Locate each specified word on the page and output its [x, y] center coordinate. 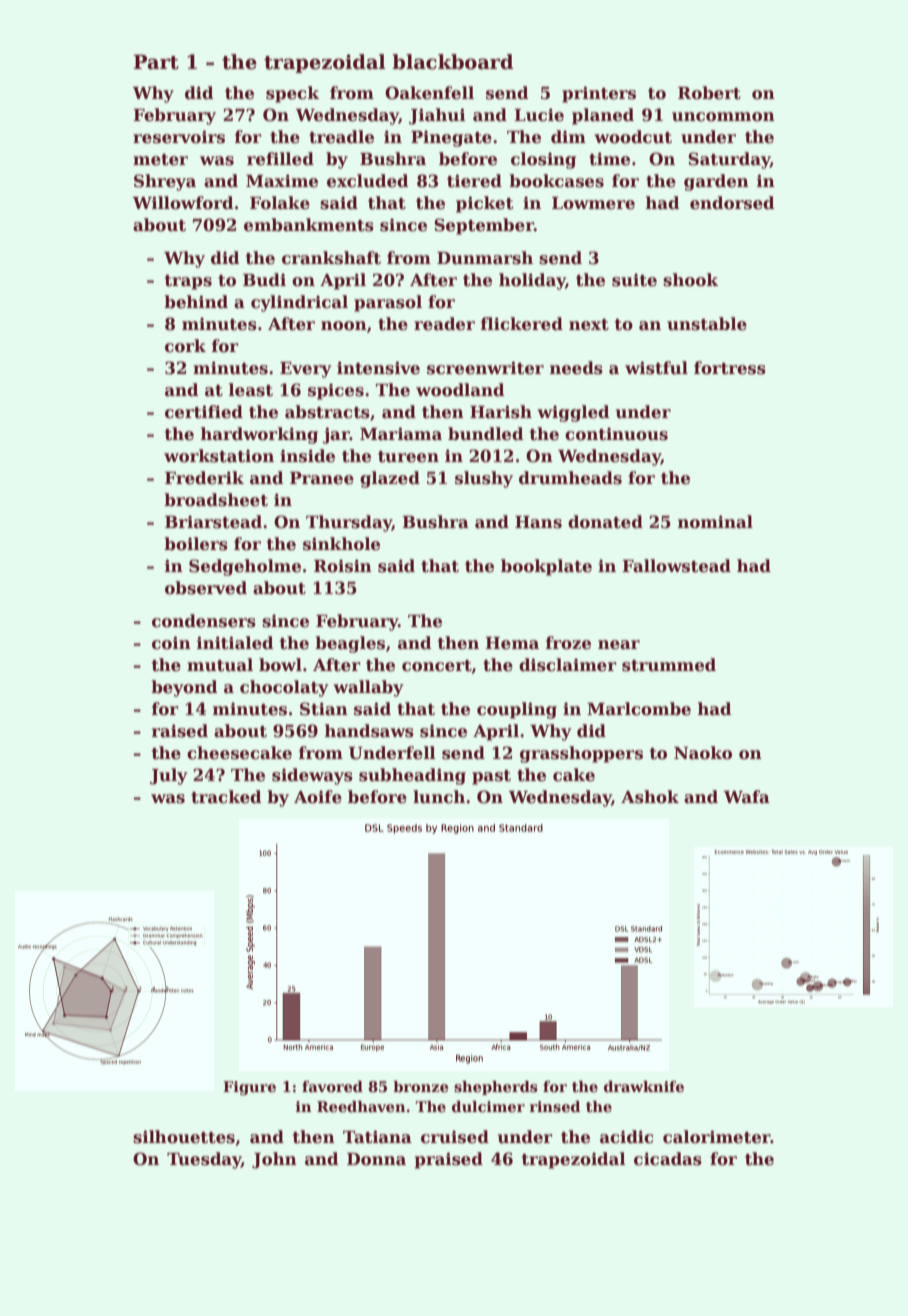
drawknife [644, 1086]
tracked [226, 797]
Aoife [318, 797]
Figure [249, 1088]
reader [444, 324]
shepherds [496, 1088]
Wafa [747, 797]
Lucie [539, 115]
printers [599, 94]
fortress [730, 368]
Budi [264, 280]
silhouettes [184, 1137]
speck [292, 94]
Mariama [401, 434]
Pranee [322, 478]
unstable [707, 324]
